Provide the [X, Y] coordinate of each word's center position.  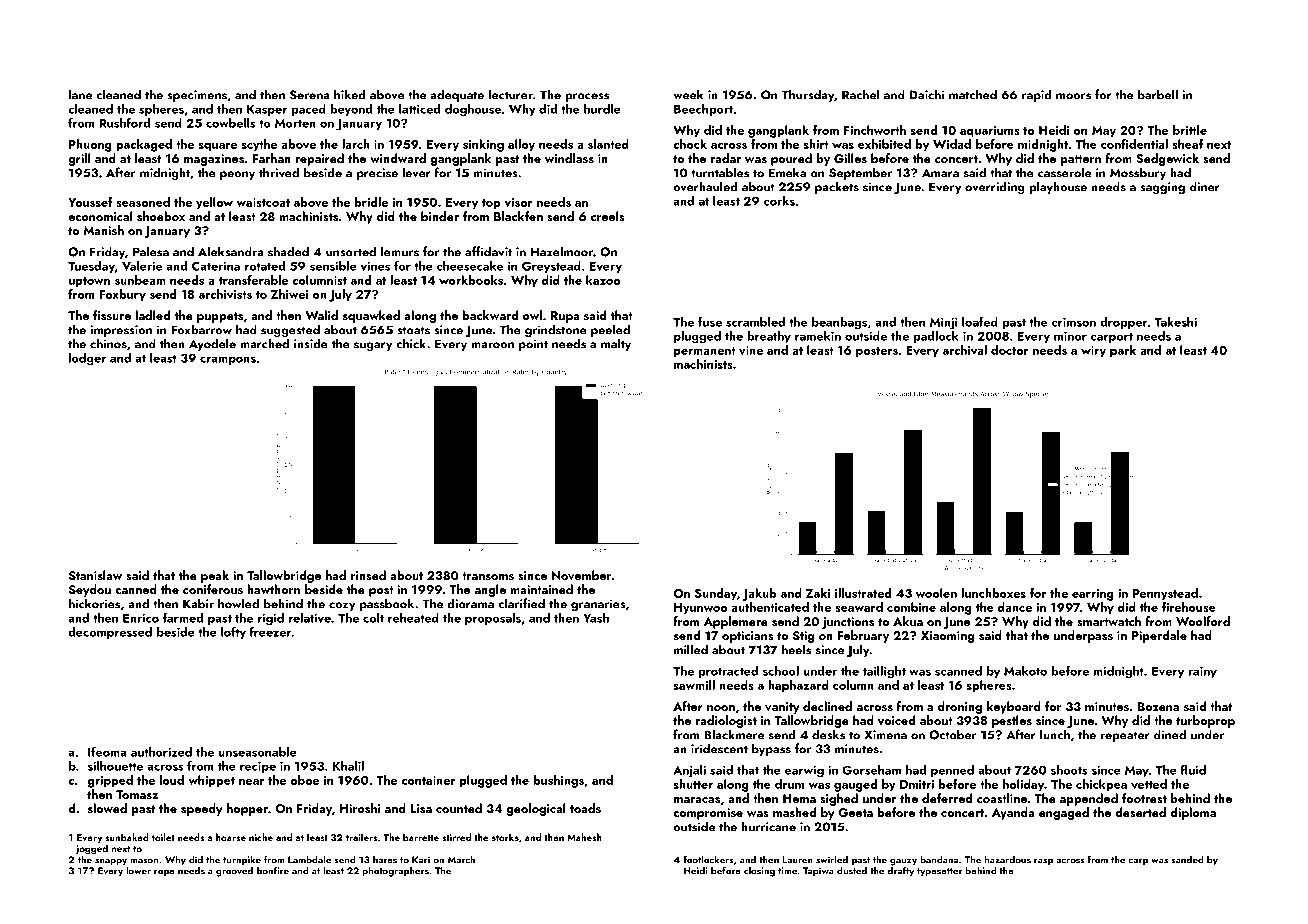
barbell [1158, 94]
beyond [351, 110]
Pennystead [1165, 594]
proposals [493, 619]
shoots [1069, 770]
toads [585, 808]
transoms [488, 576]
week [688, 94]
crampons [228, 360]
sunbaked [127, 837]
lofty [233, 633]
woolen [936, 593]
